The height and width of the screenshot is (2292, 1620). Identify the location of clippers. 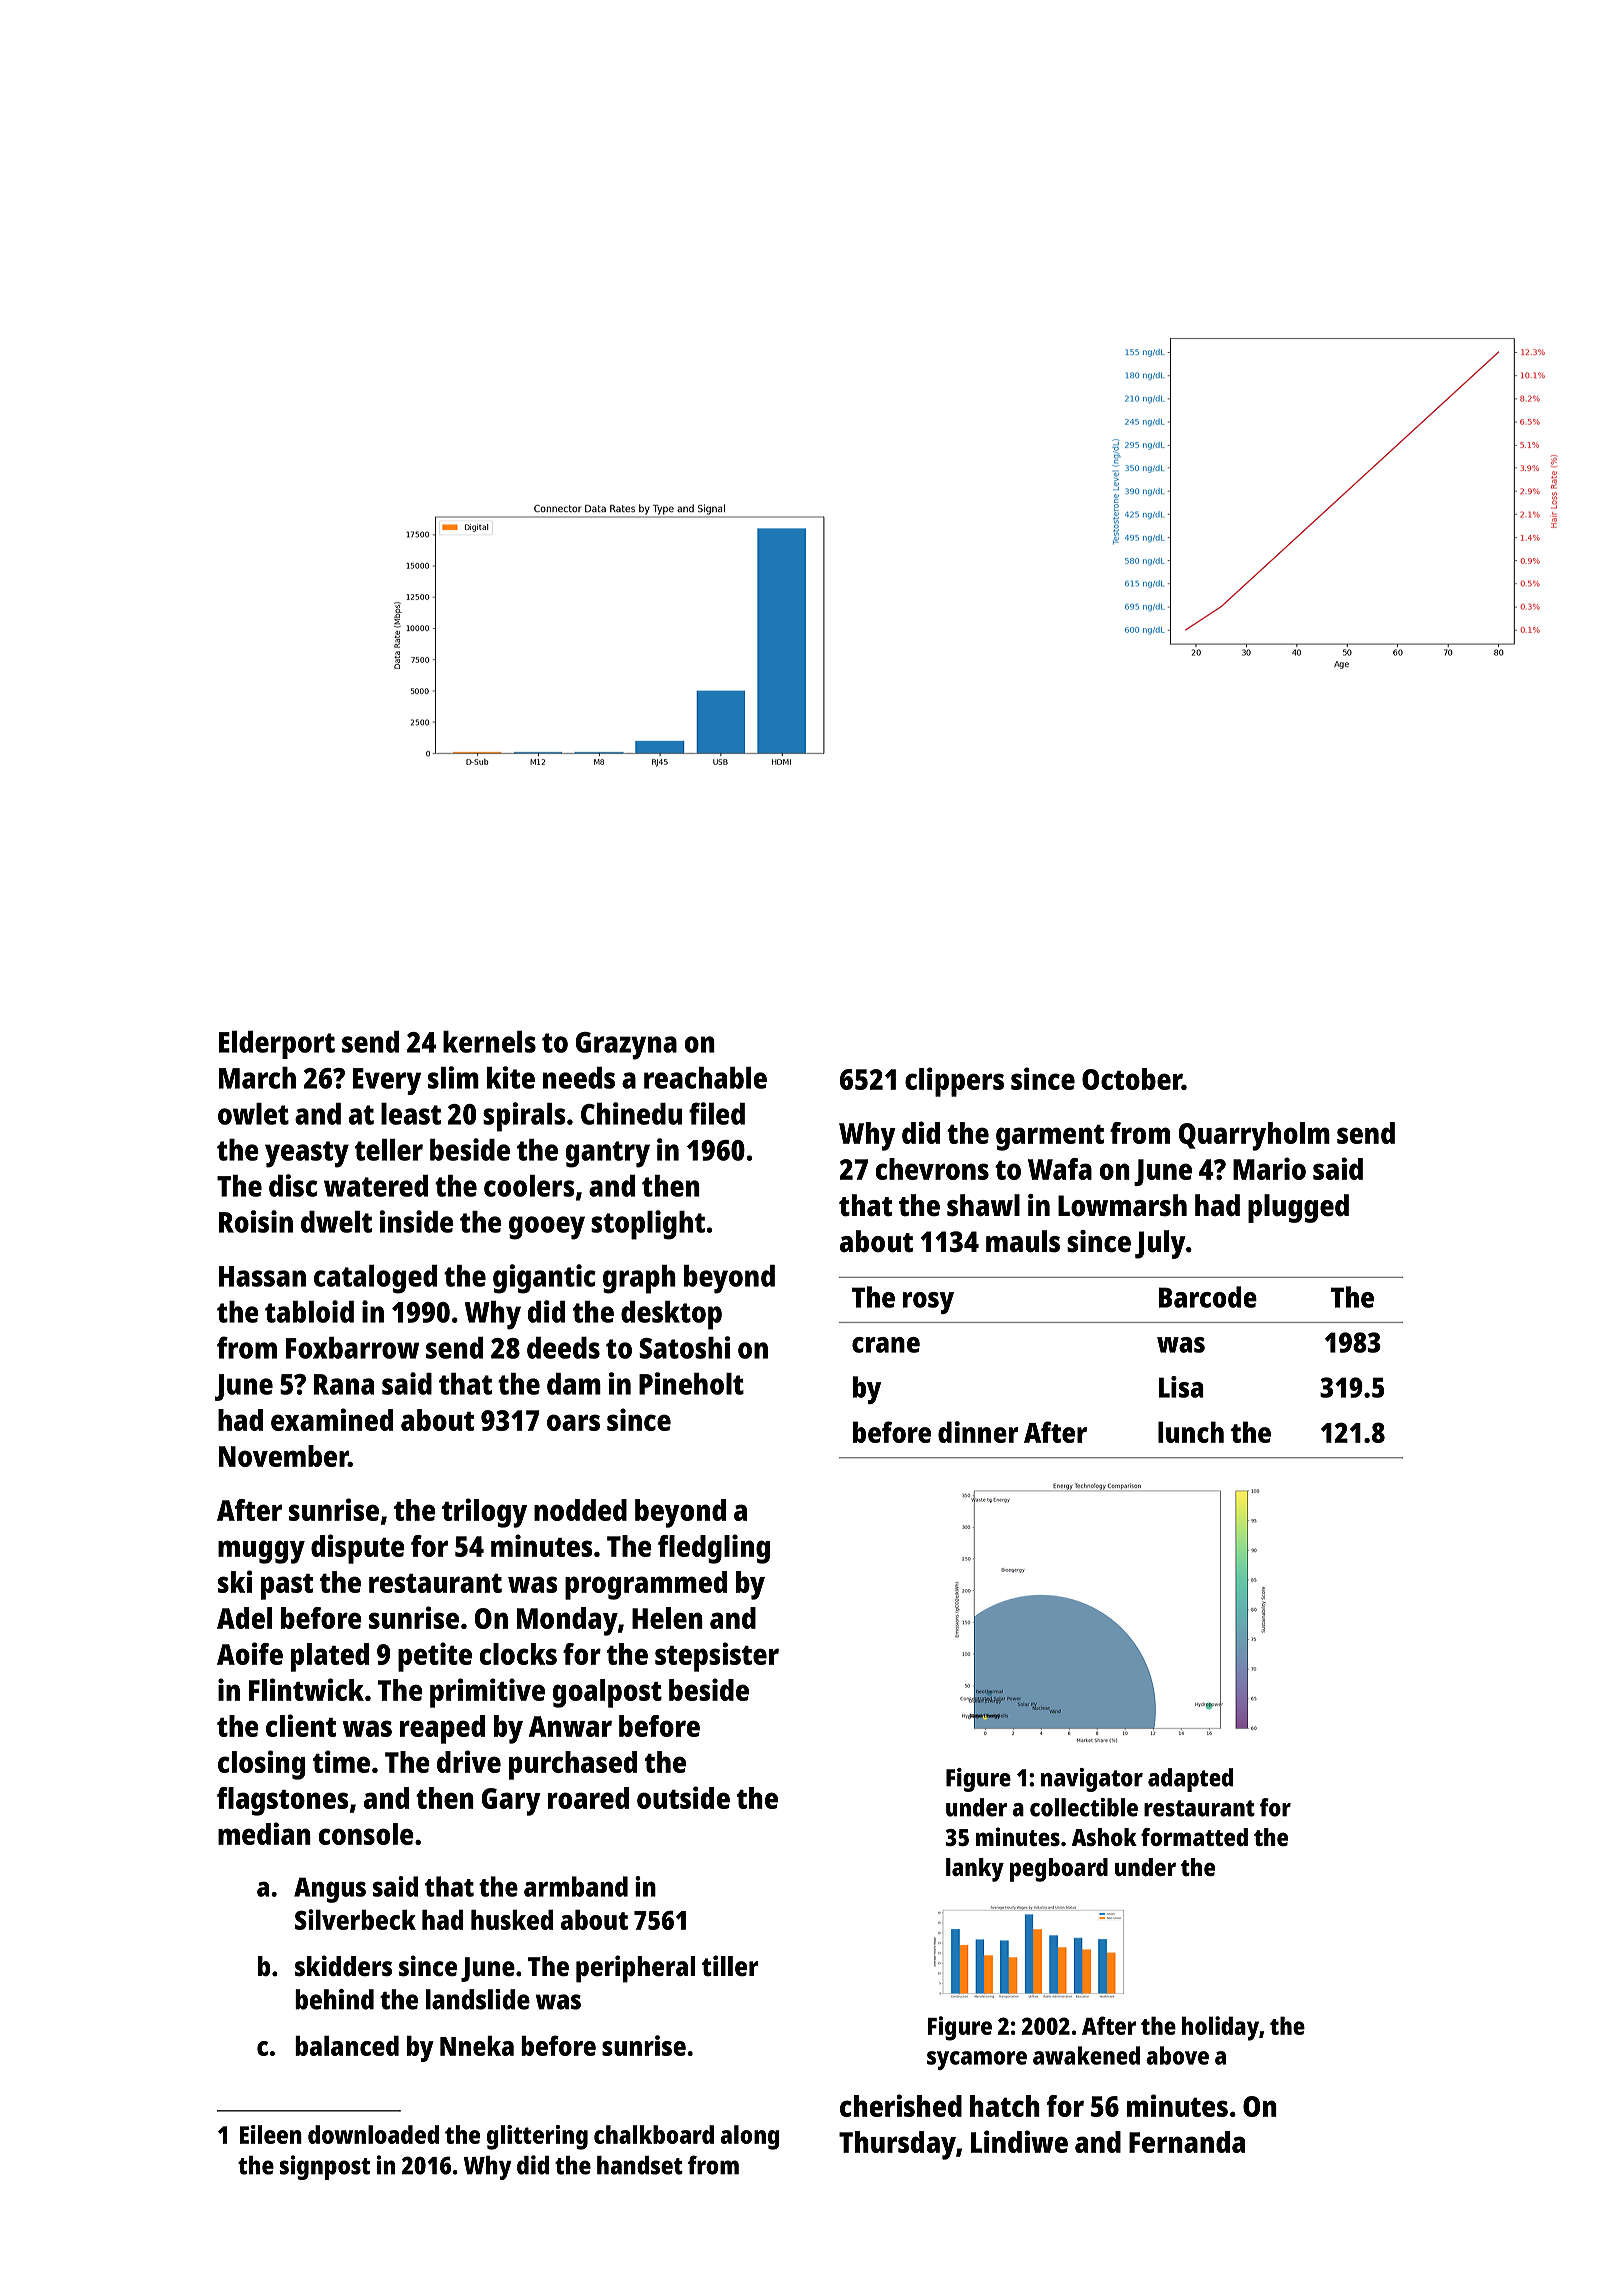
(954, 1082).
